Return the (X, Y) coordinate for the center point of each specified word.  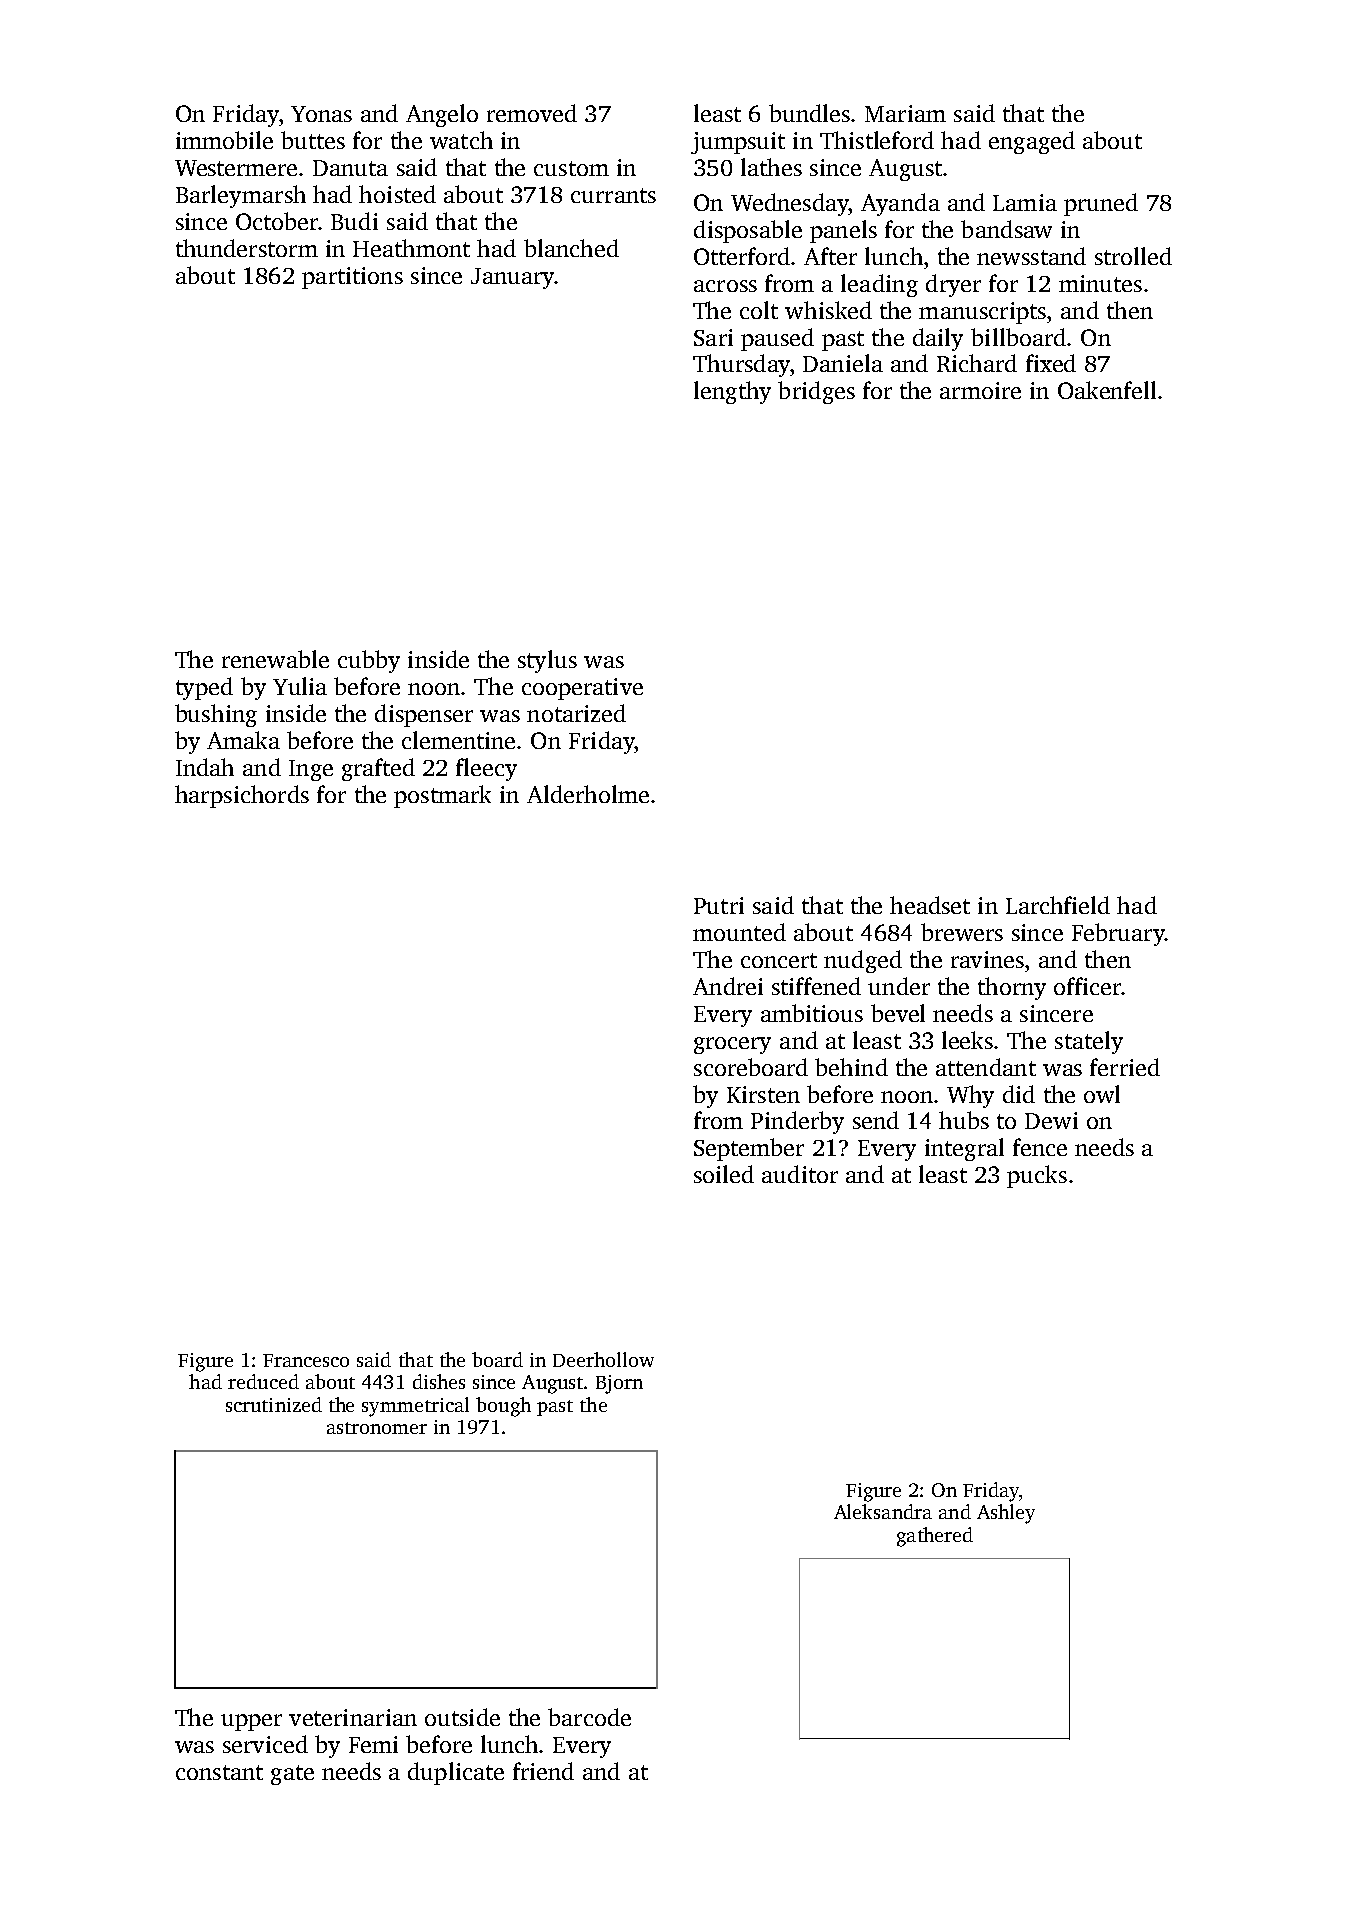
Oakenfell (1107, 390)
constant (219, 1772)
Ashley (1006, 1514)
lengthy (732, 392)
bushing (216, 715)
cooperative (582, 689)
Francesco (306, 1360)
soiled (724, 1174)
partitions (352, 278)
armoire (980, 390)
